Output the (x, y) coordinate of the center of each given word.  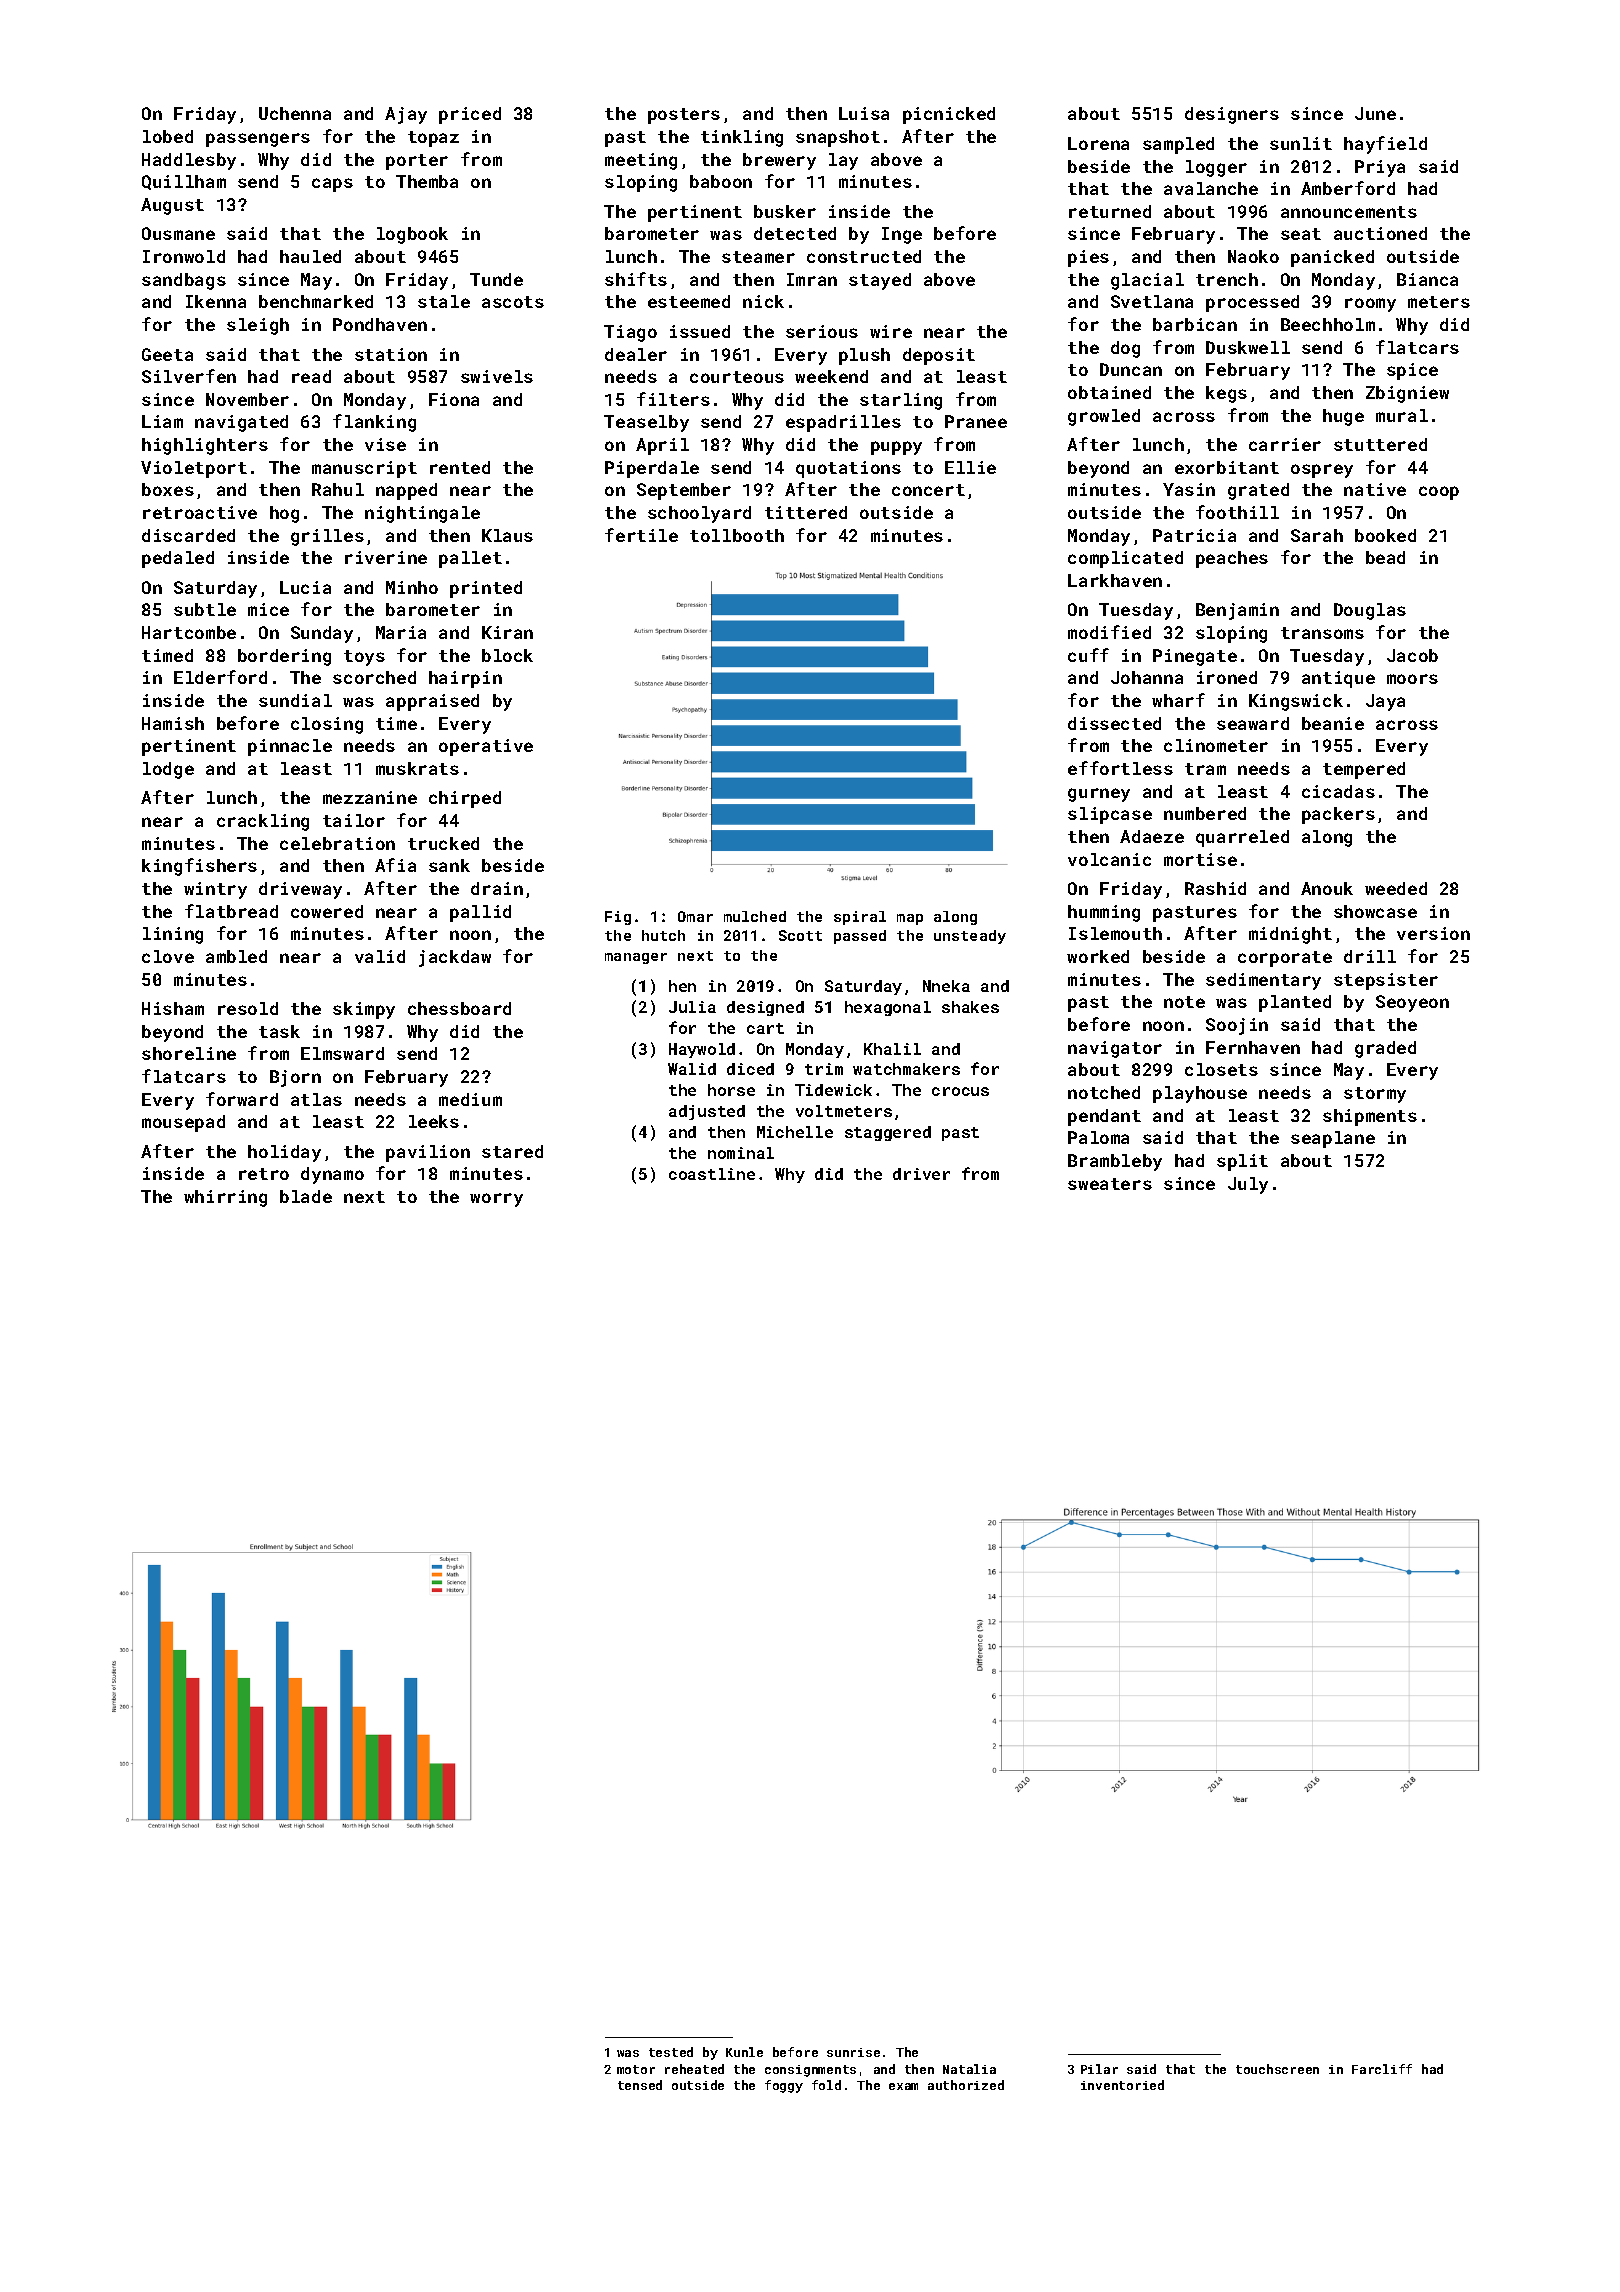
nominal (741, 1153)
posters (684, 116)
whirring (225, 1198)
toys (364, 658)
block (507, 655)
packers (1338, 815)
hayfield (1385, 145)
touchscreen (1277, 2069)
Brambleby (1115, 1162)
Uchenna (295, 113)
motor (636, 2069)
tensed (640, 2085)
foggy (784, 2086)
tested (671, 2052)
